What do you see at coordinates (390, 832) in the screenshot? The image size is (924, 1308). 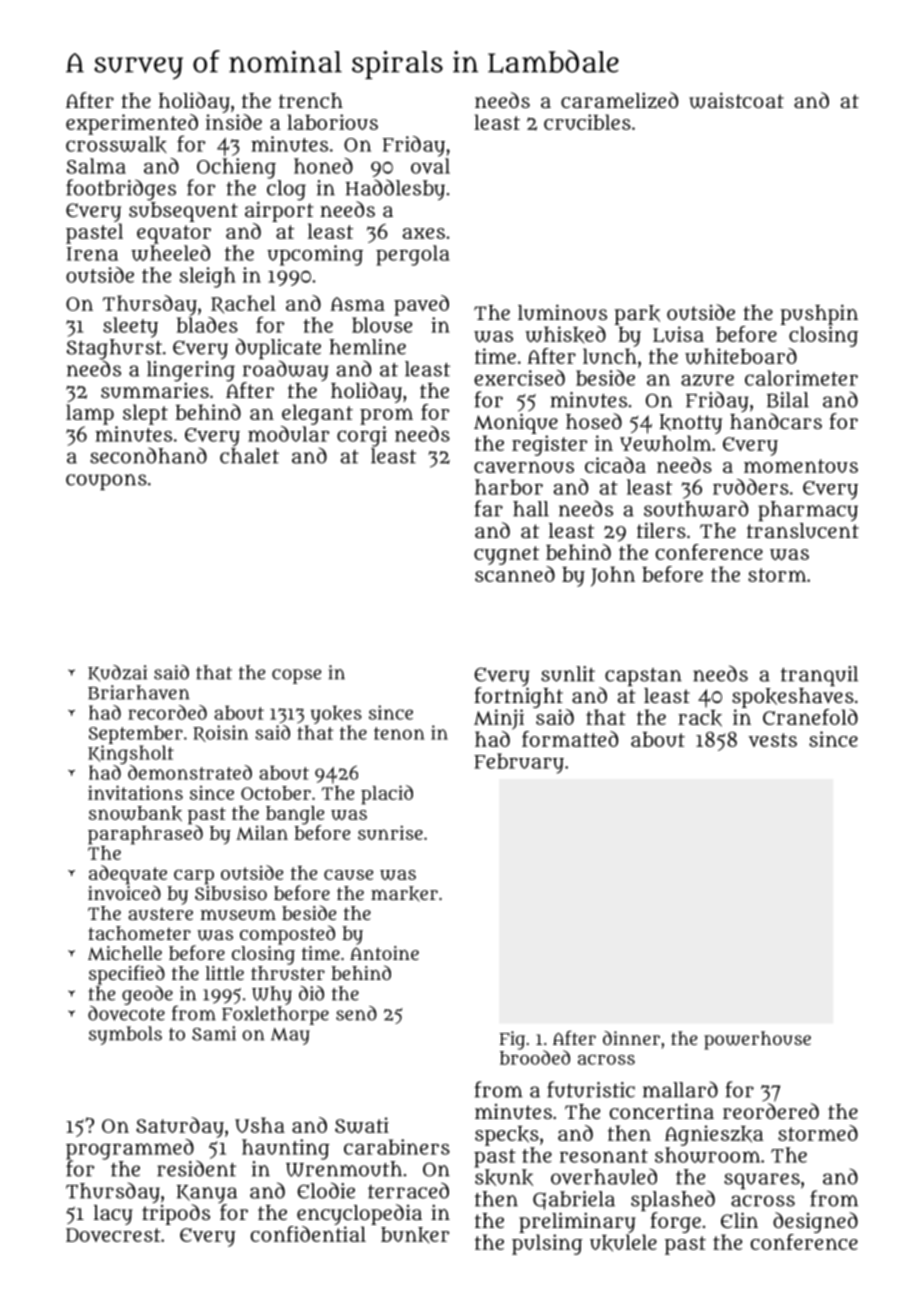 I see `sunrise` at bounding box center [390, 832].
